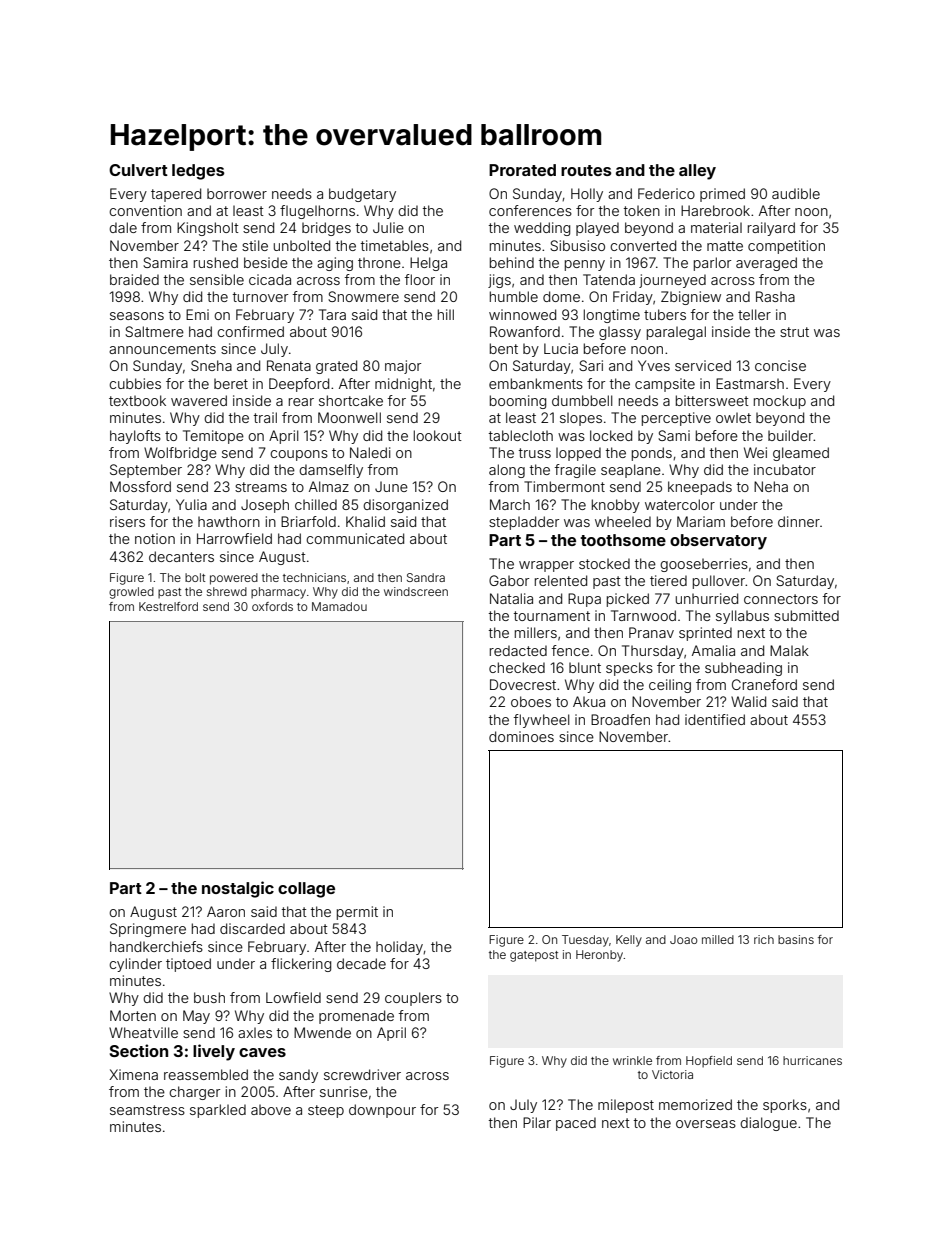  I want to click on along, so click(507, 471).
